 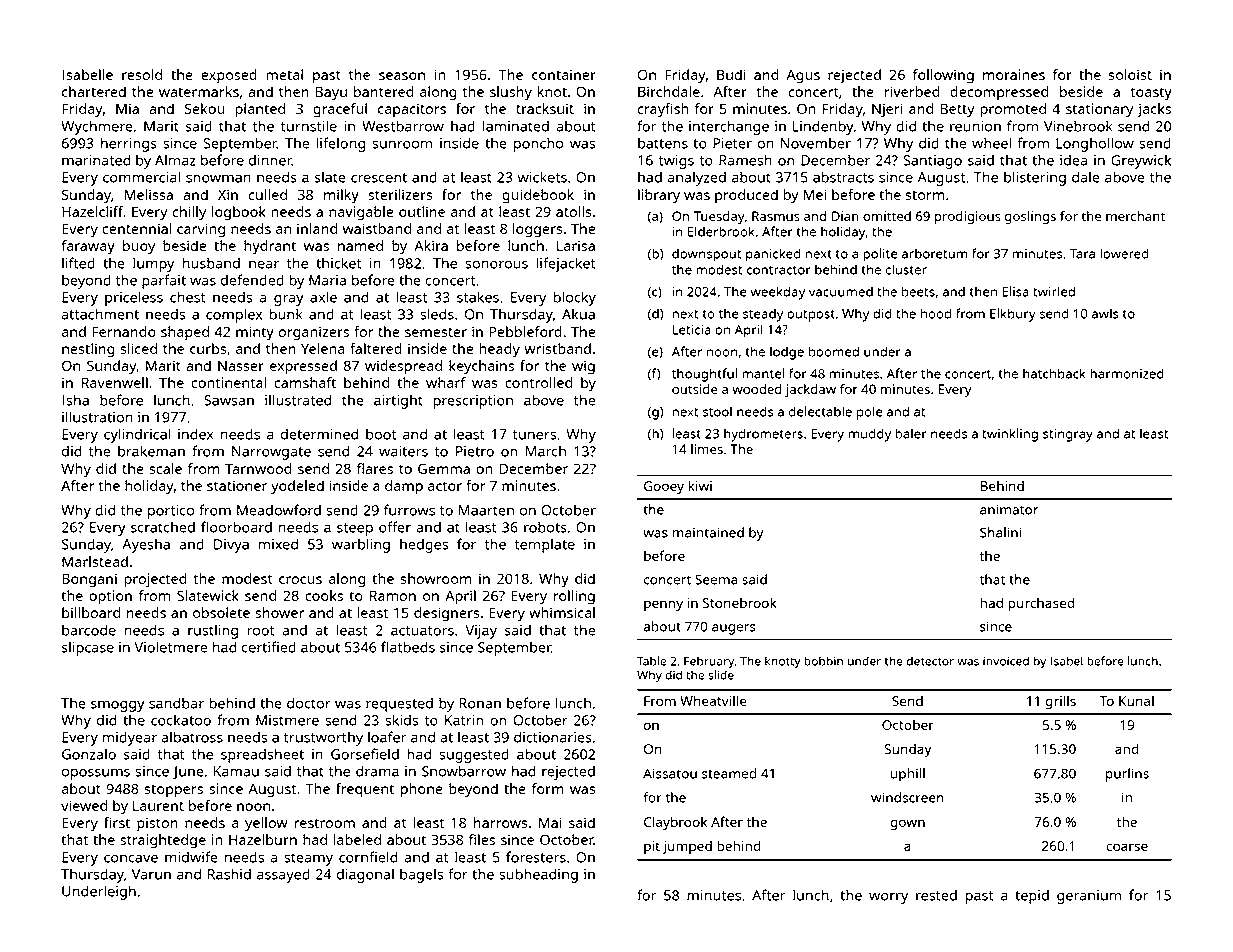 What do you see at coordinates (422, 211) in the screenshot?
I see `outline` at bounding box center [422, 211].
